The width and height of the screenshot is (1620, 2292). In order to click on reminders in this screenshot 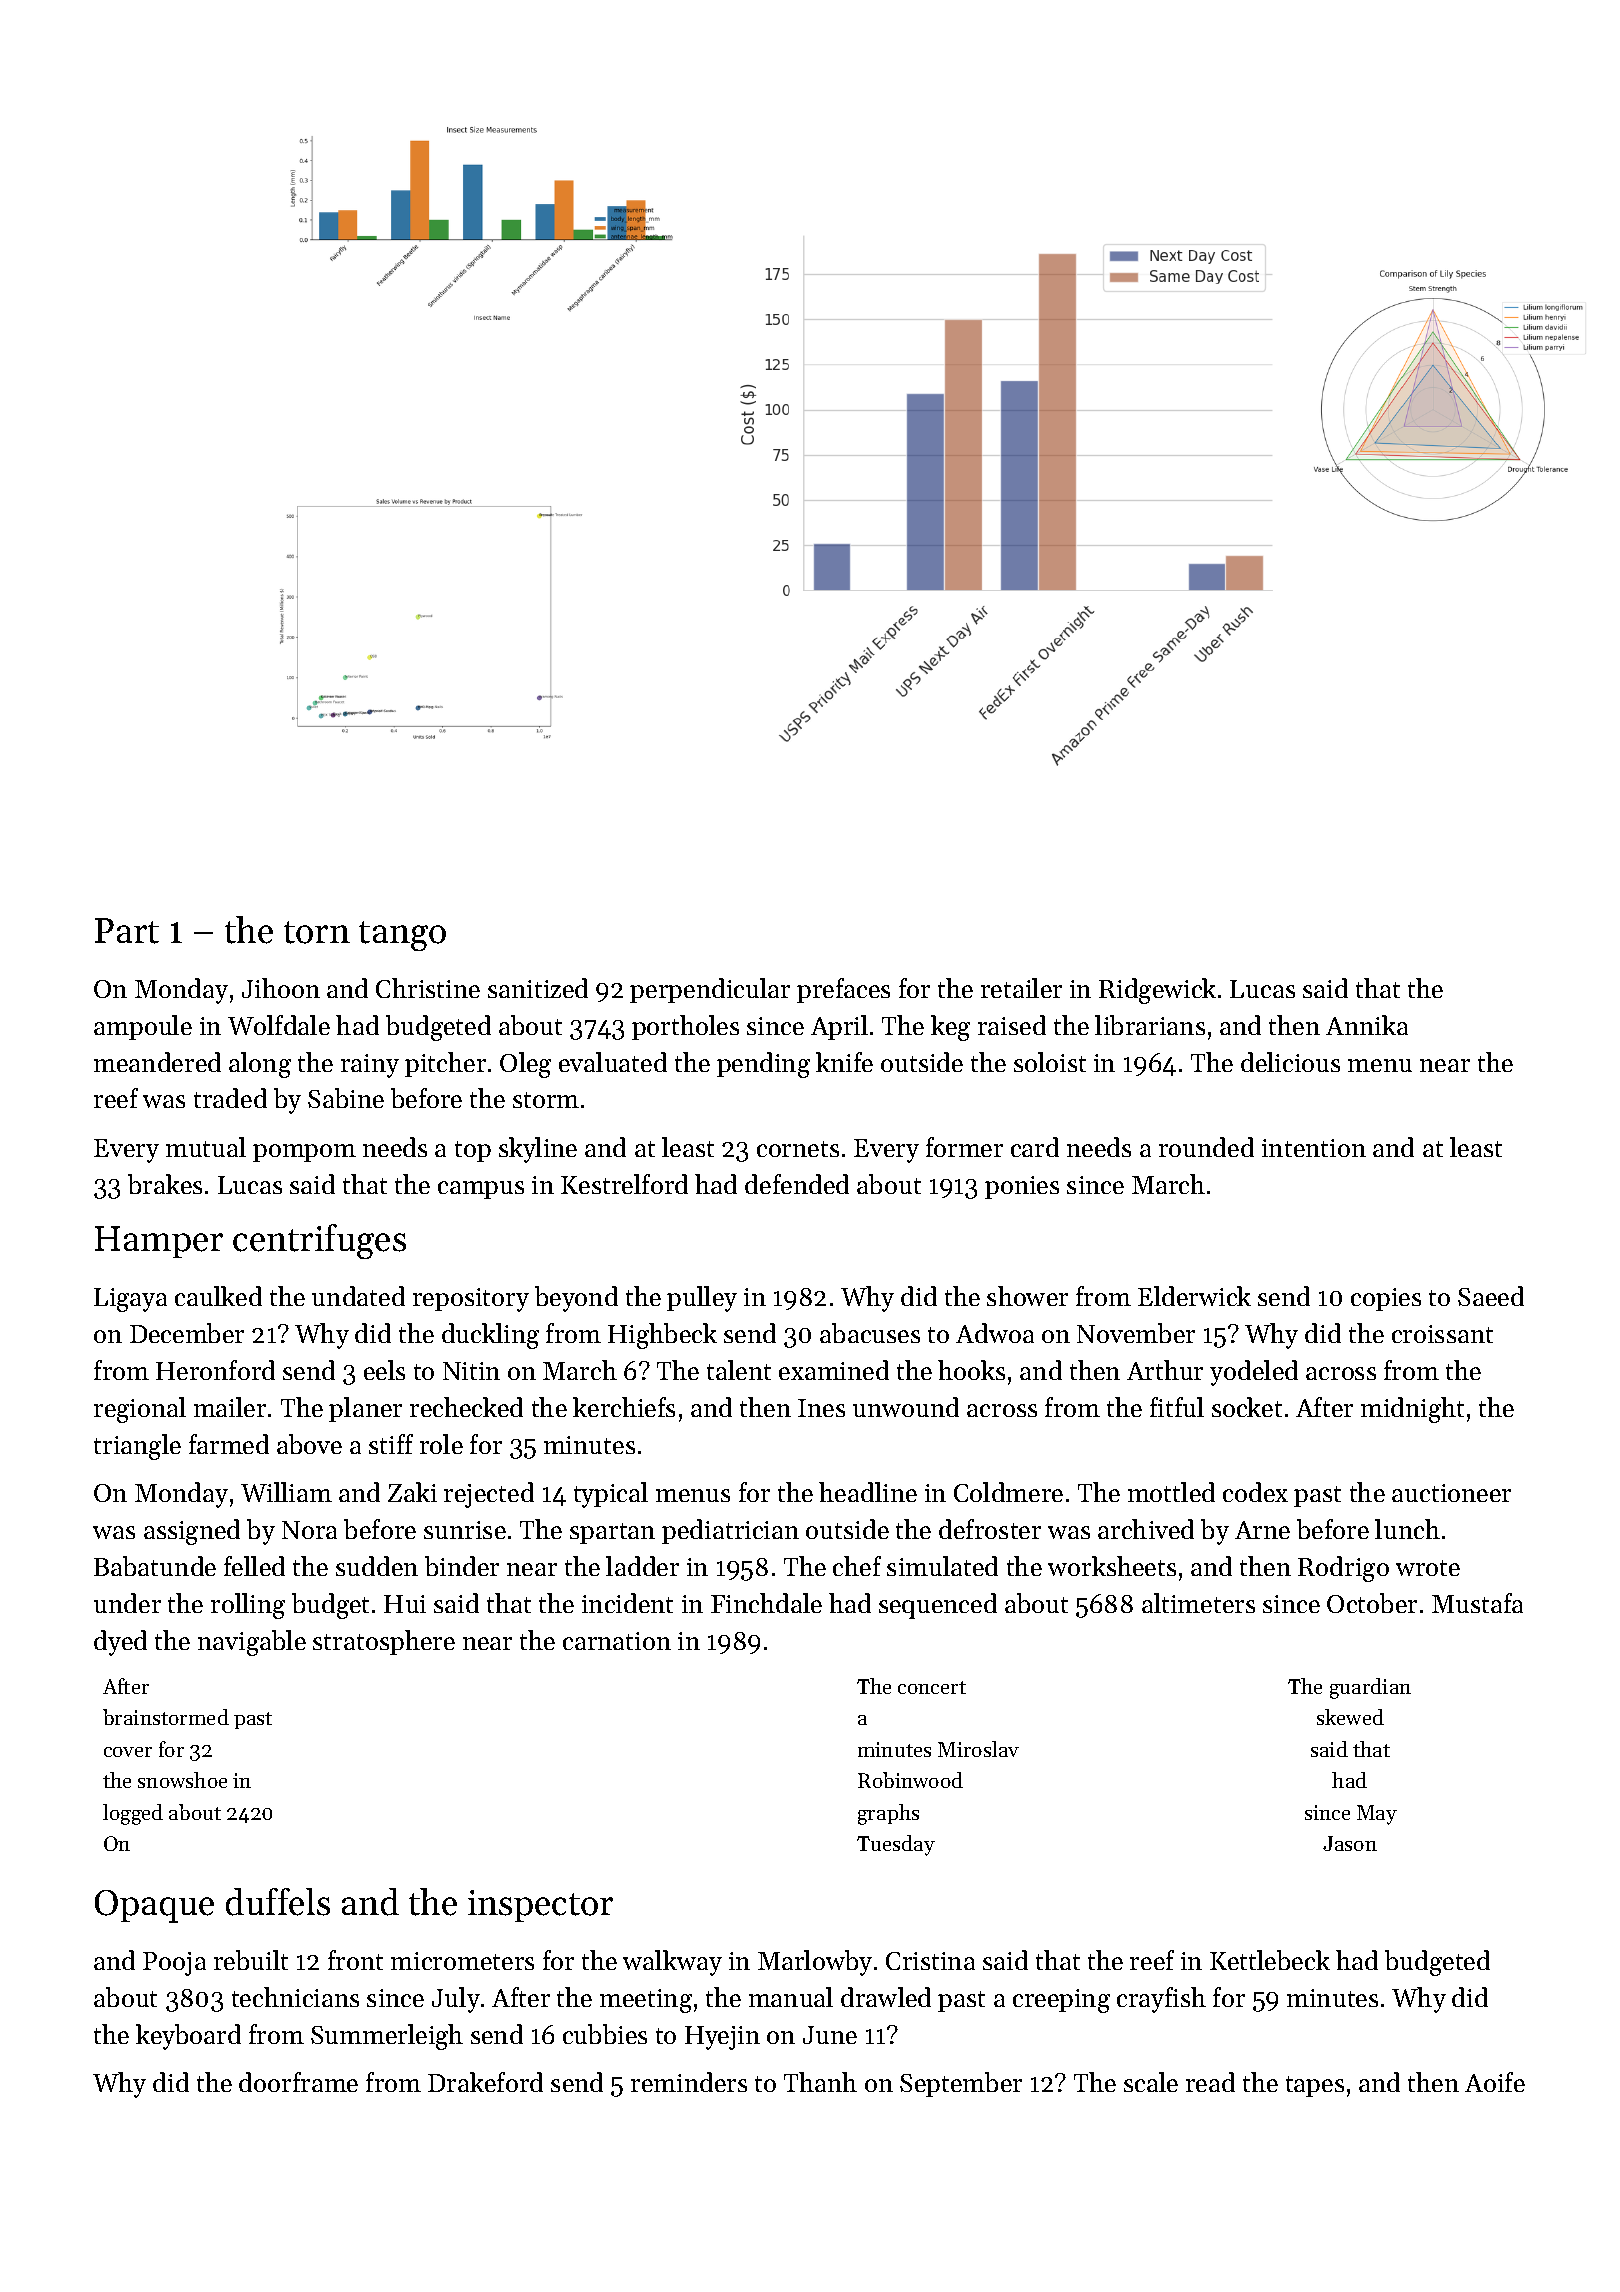, I will do `click(689, 2082)`.
